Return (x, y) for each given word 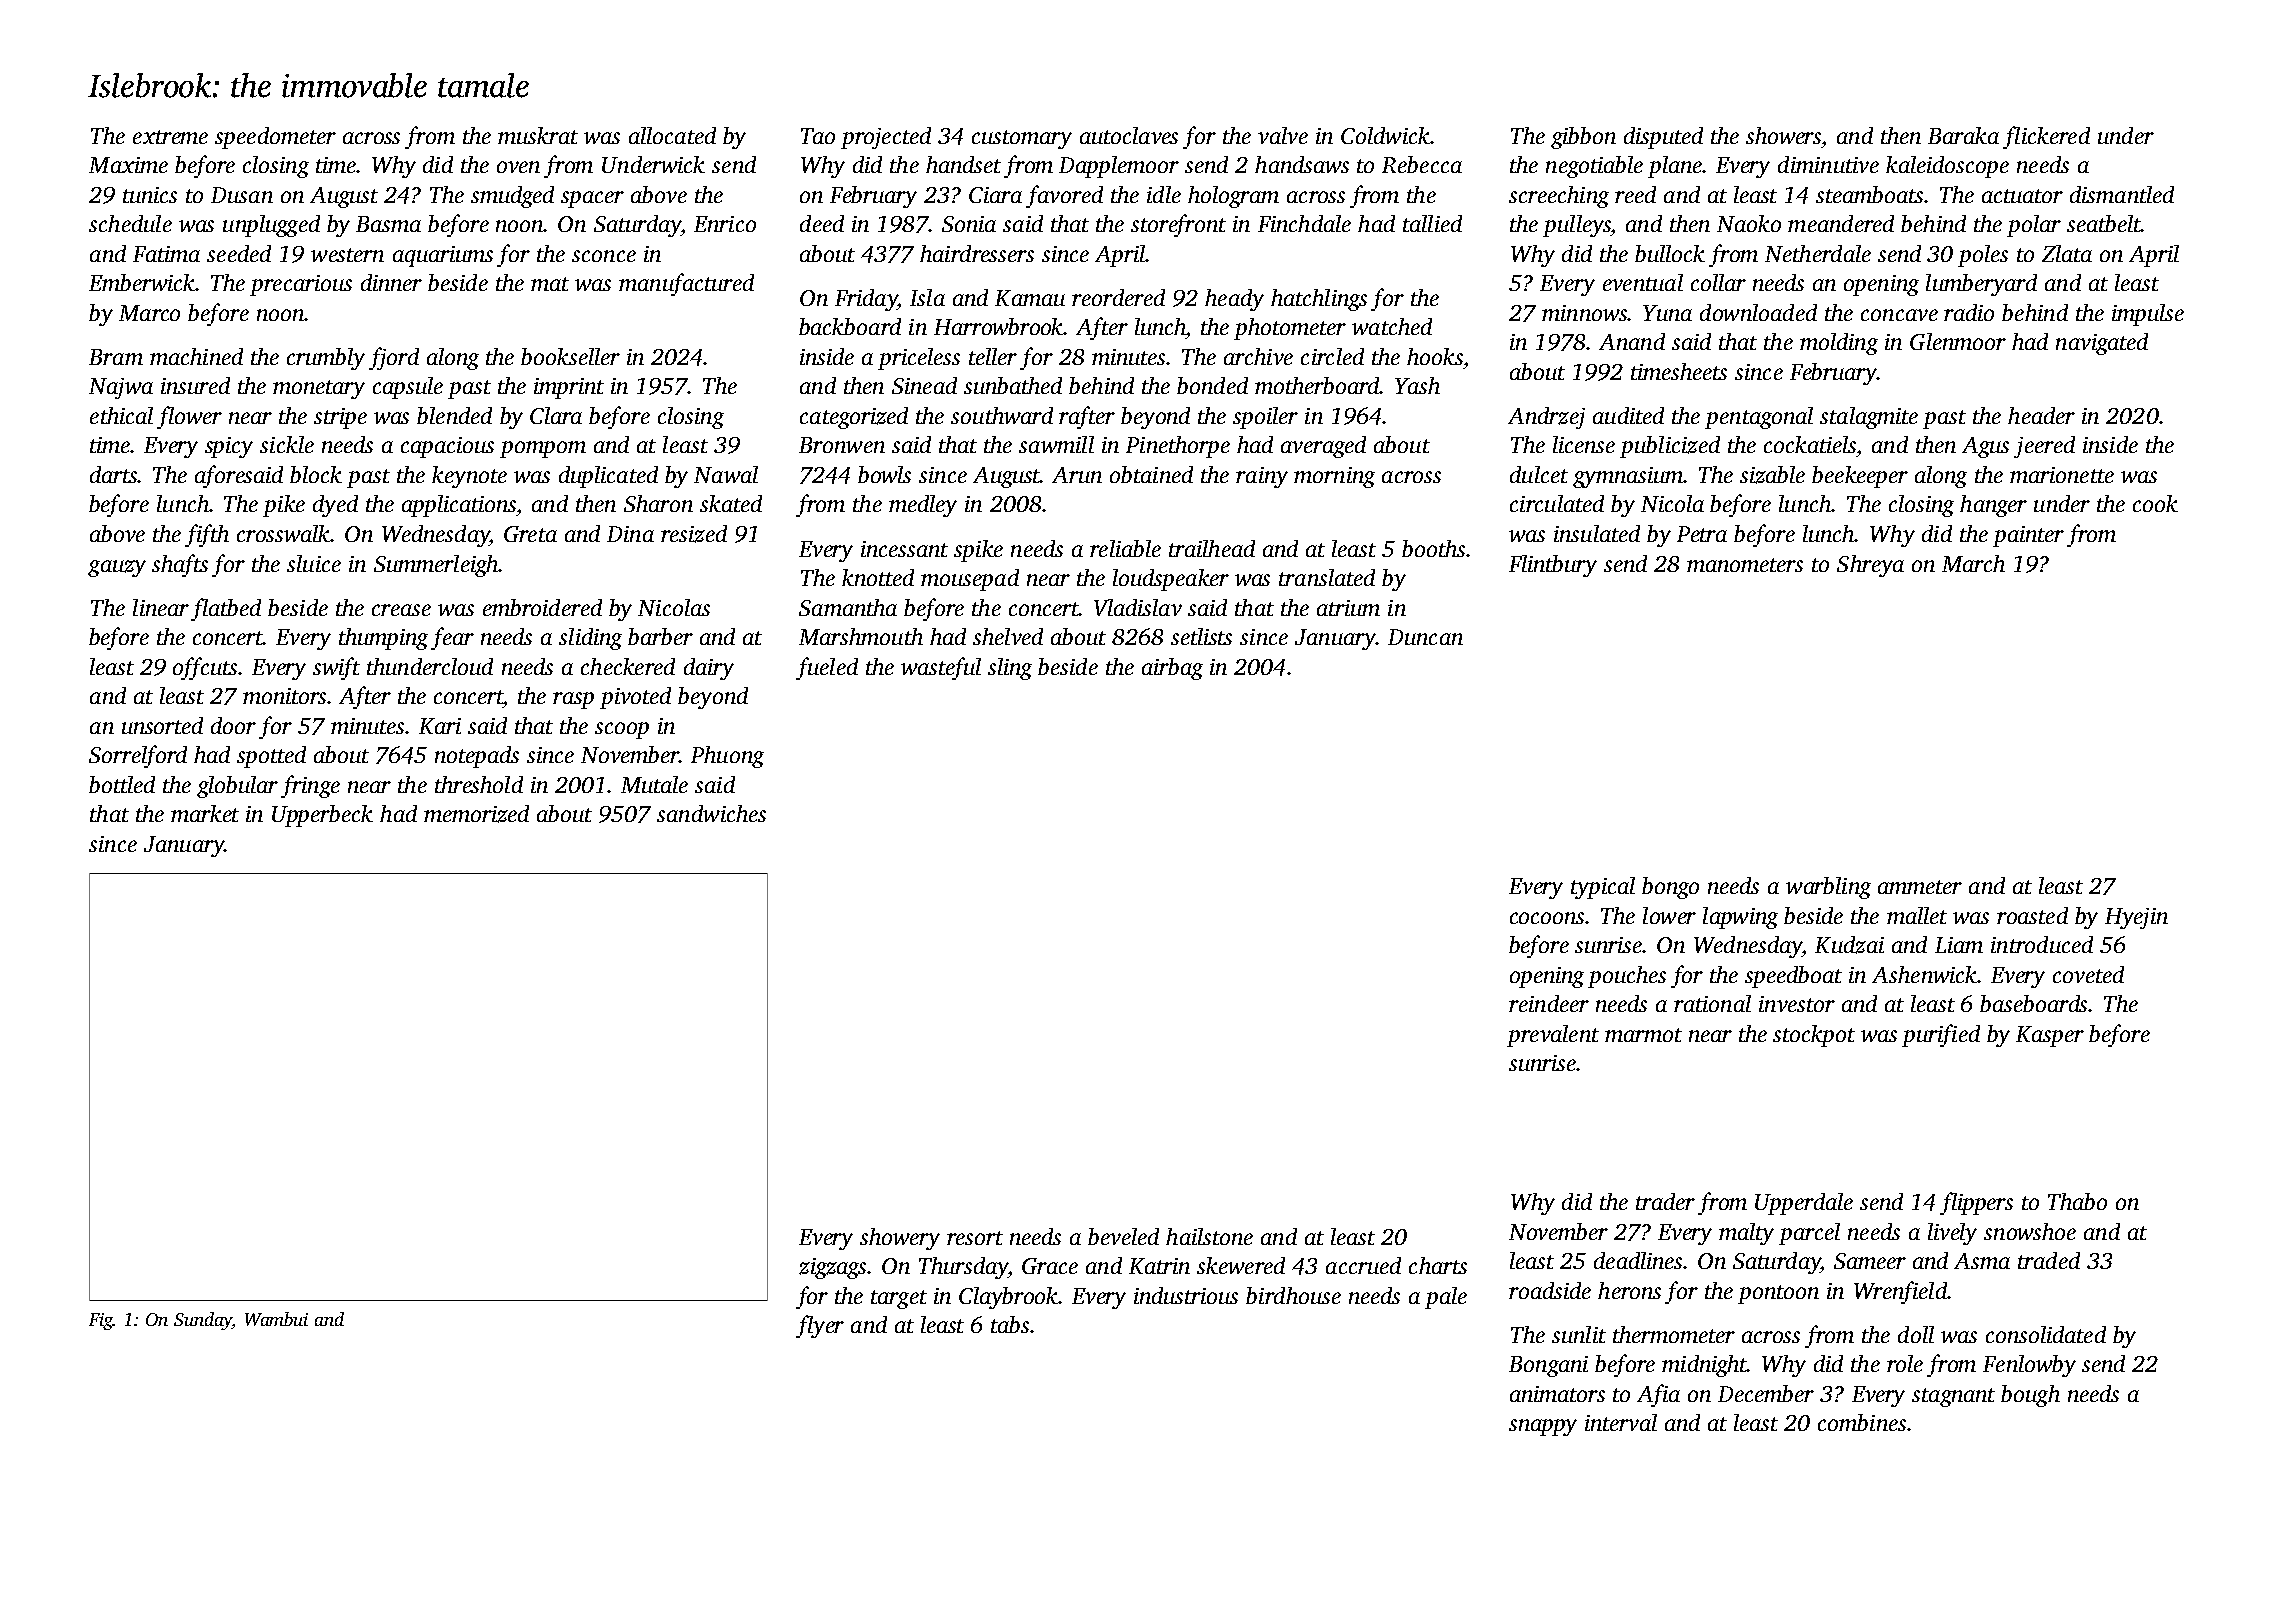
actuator (2022, 196)
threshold (479, 784)
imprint (569, 388)
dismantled (2122, 194)
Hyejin (2136, 918)
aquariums (443, 256)
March (1973, 563)
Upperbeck (322, 816)
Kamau (1030, 298)
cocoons (1548, 918)
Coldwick (1385, 135)
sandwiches (711, 813)
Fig (101, 1321)
